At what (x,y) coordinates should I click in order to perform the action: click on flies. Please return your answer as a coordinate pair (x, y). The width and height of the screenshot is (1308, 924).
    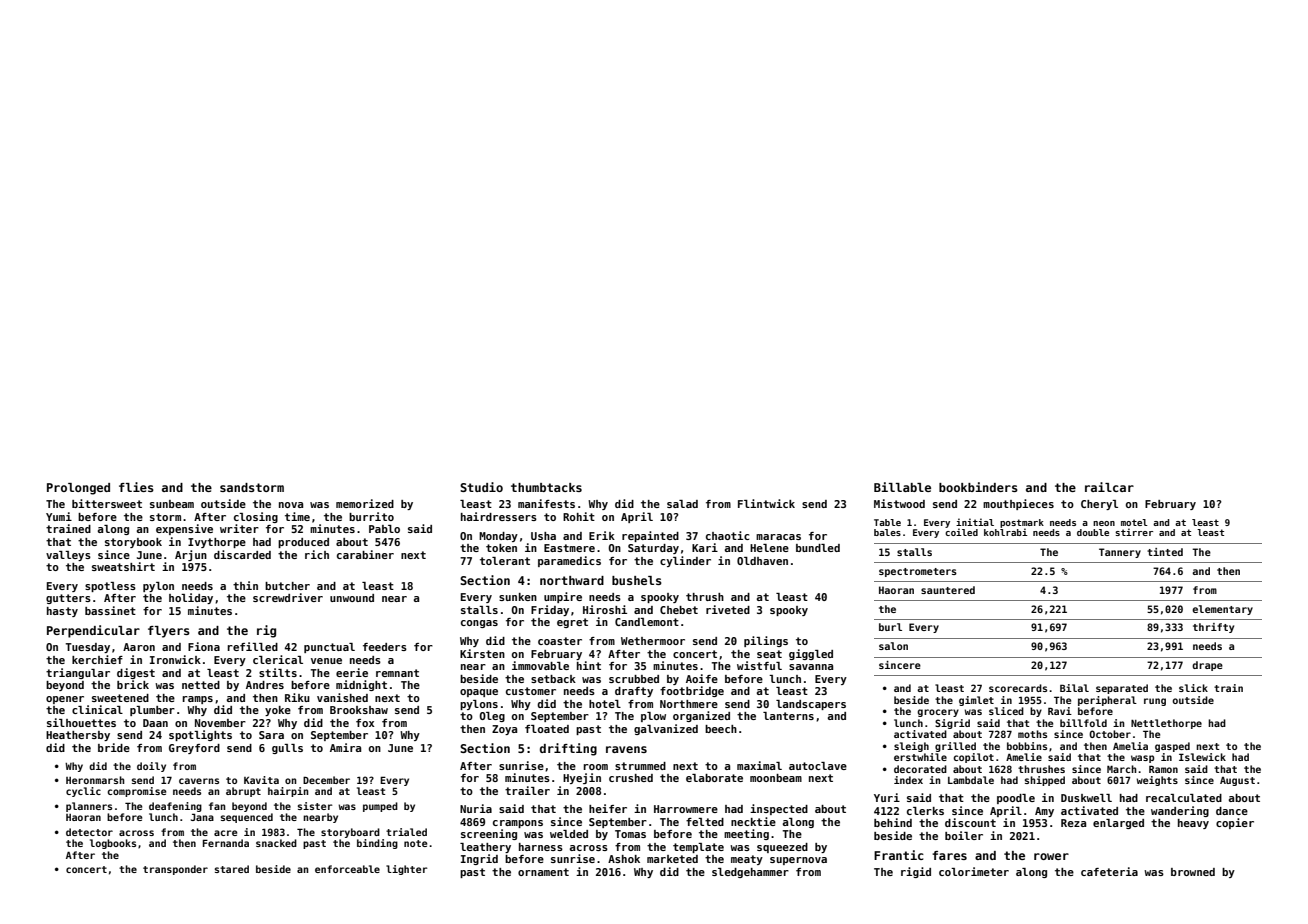
    Looking at the image, I should click on (136, 487).
